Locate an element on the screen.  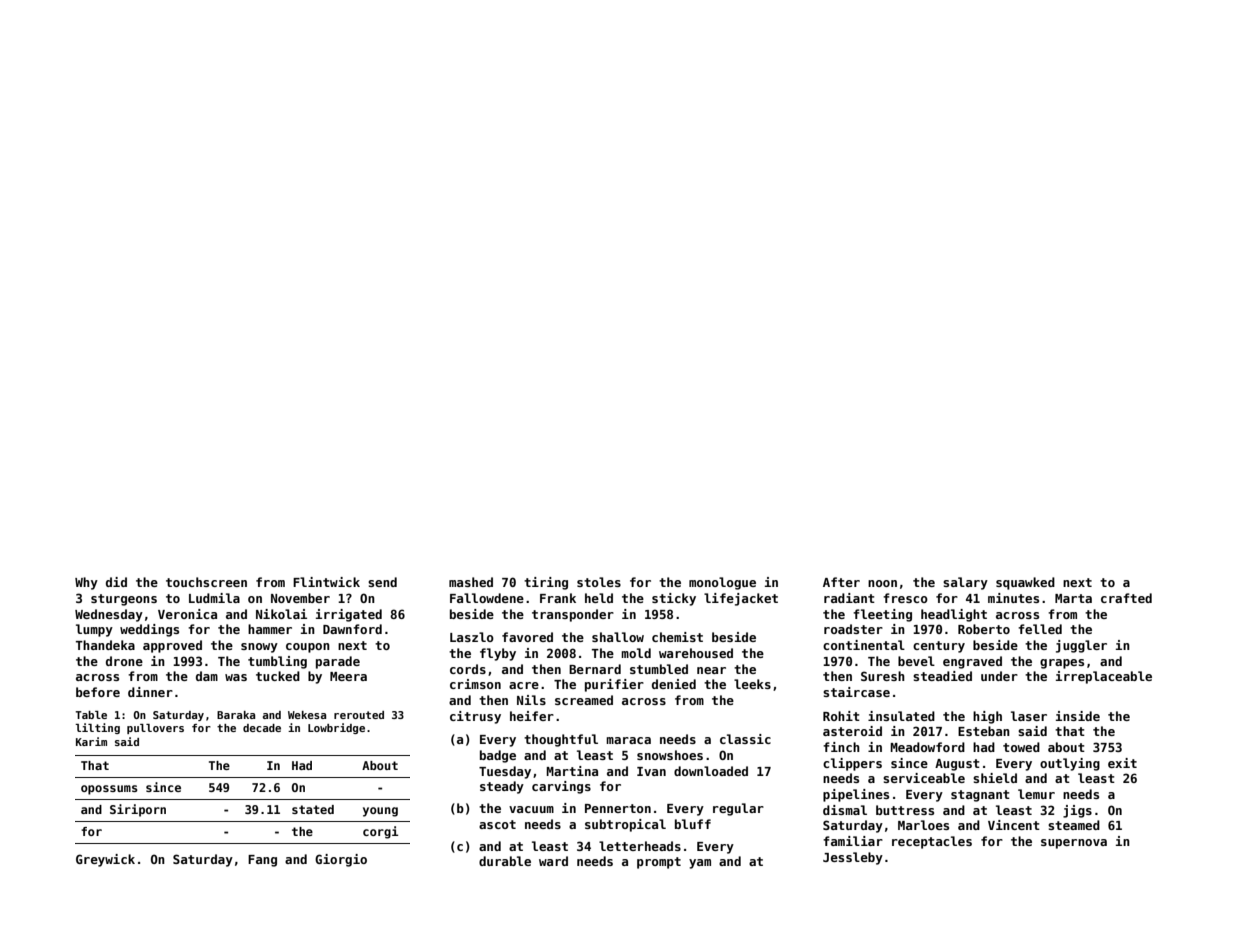
opossums is located at coordinates (109, 790).
